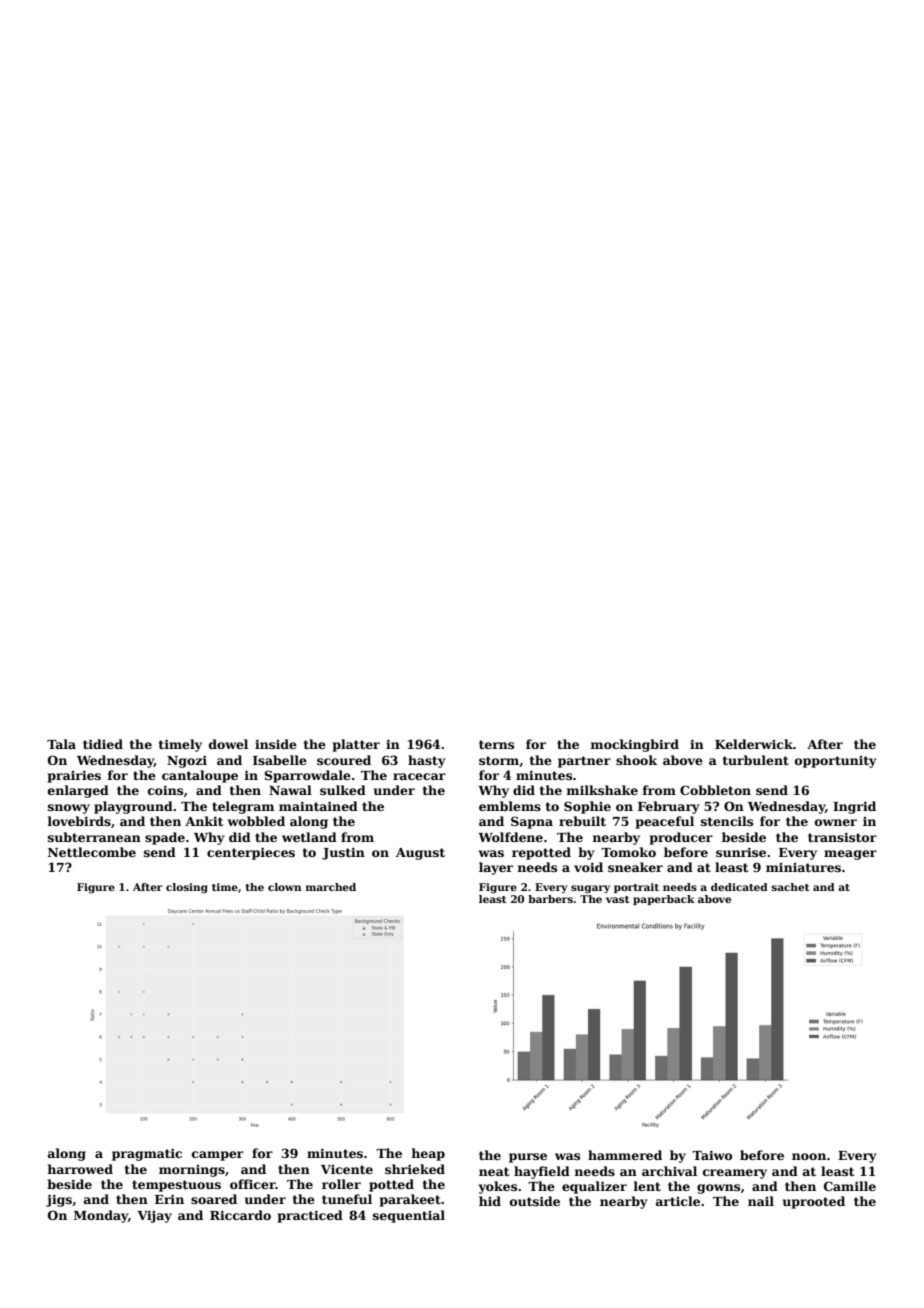 Image resolution: width=924 pixels, height=1308 pixels. What do you see at coordinates (741, 852) in the screenshot?
I see `sunrise` at bounding box center [741, 852].
